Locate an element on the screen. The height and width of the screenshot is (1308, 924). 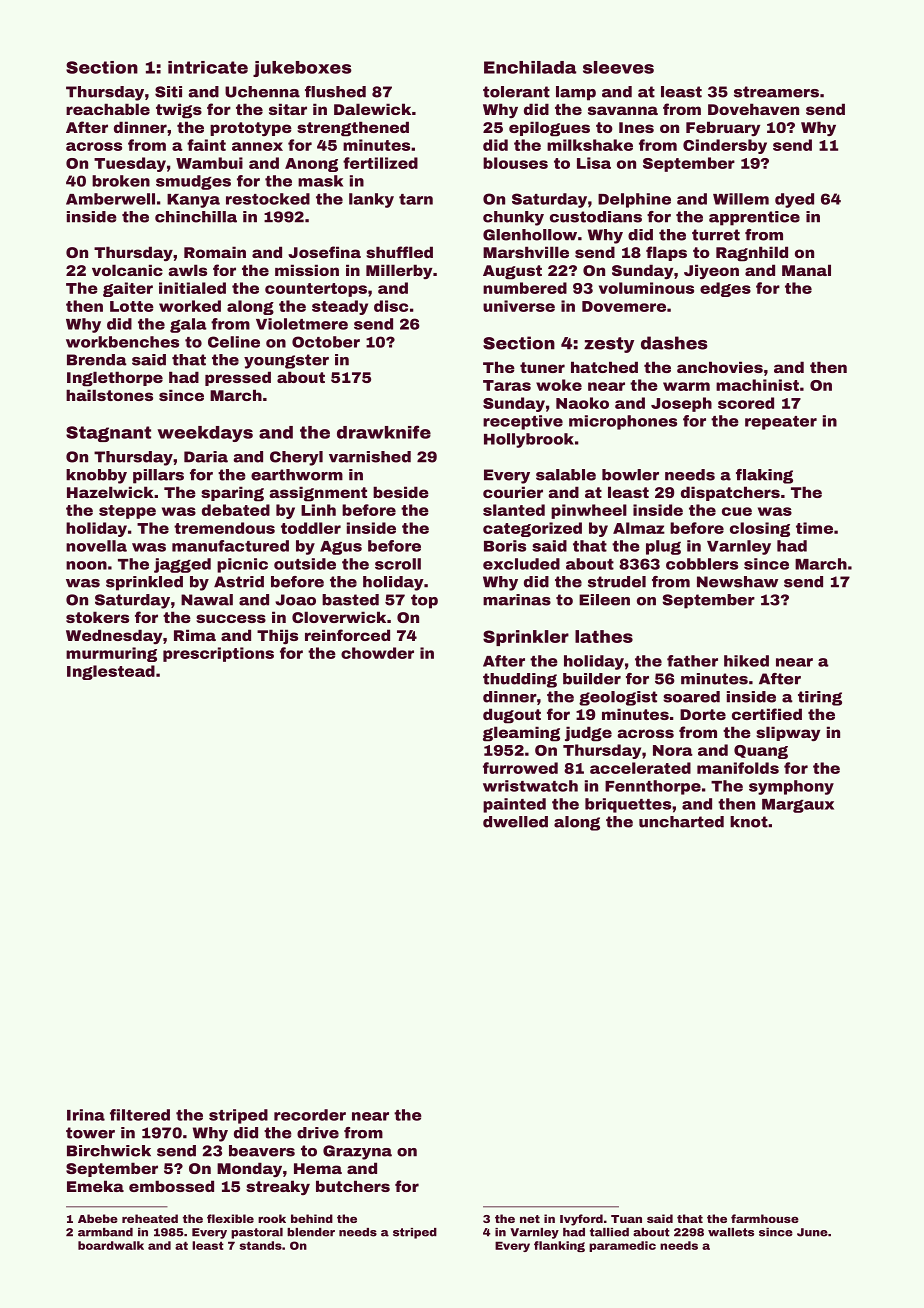
filtered is located at coordinates (140, 1115).
